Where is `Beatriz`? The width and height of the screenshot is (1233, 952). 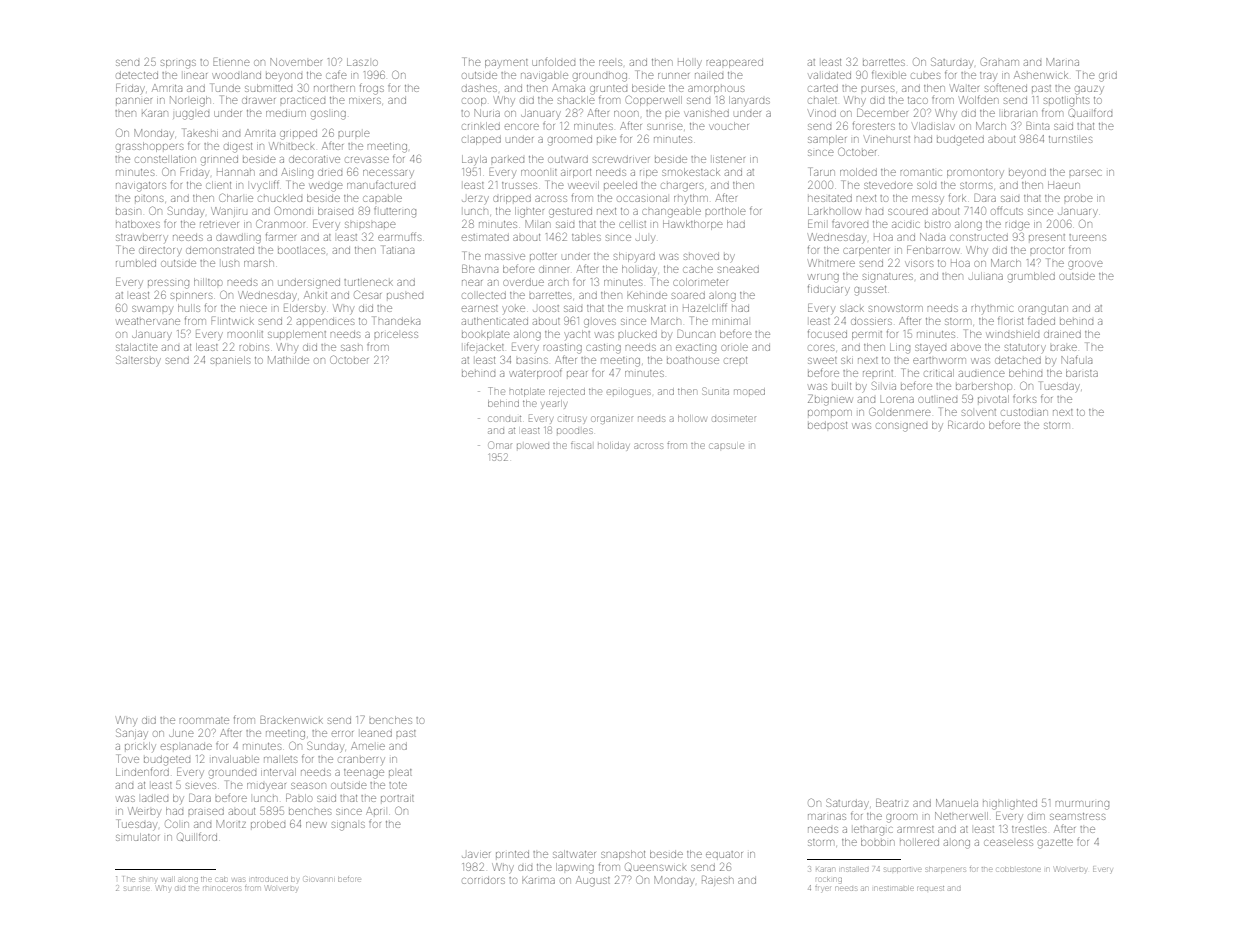
Beatriz is located at coordinates (892, 803).
